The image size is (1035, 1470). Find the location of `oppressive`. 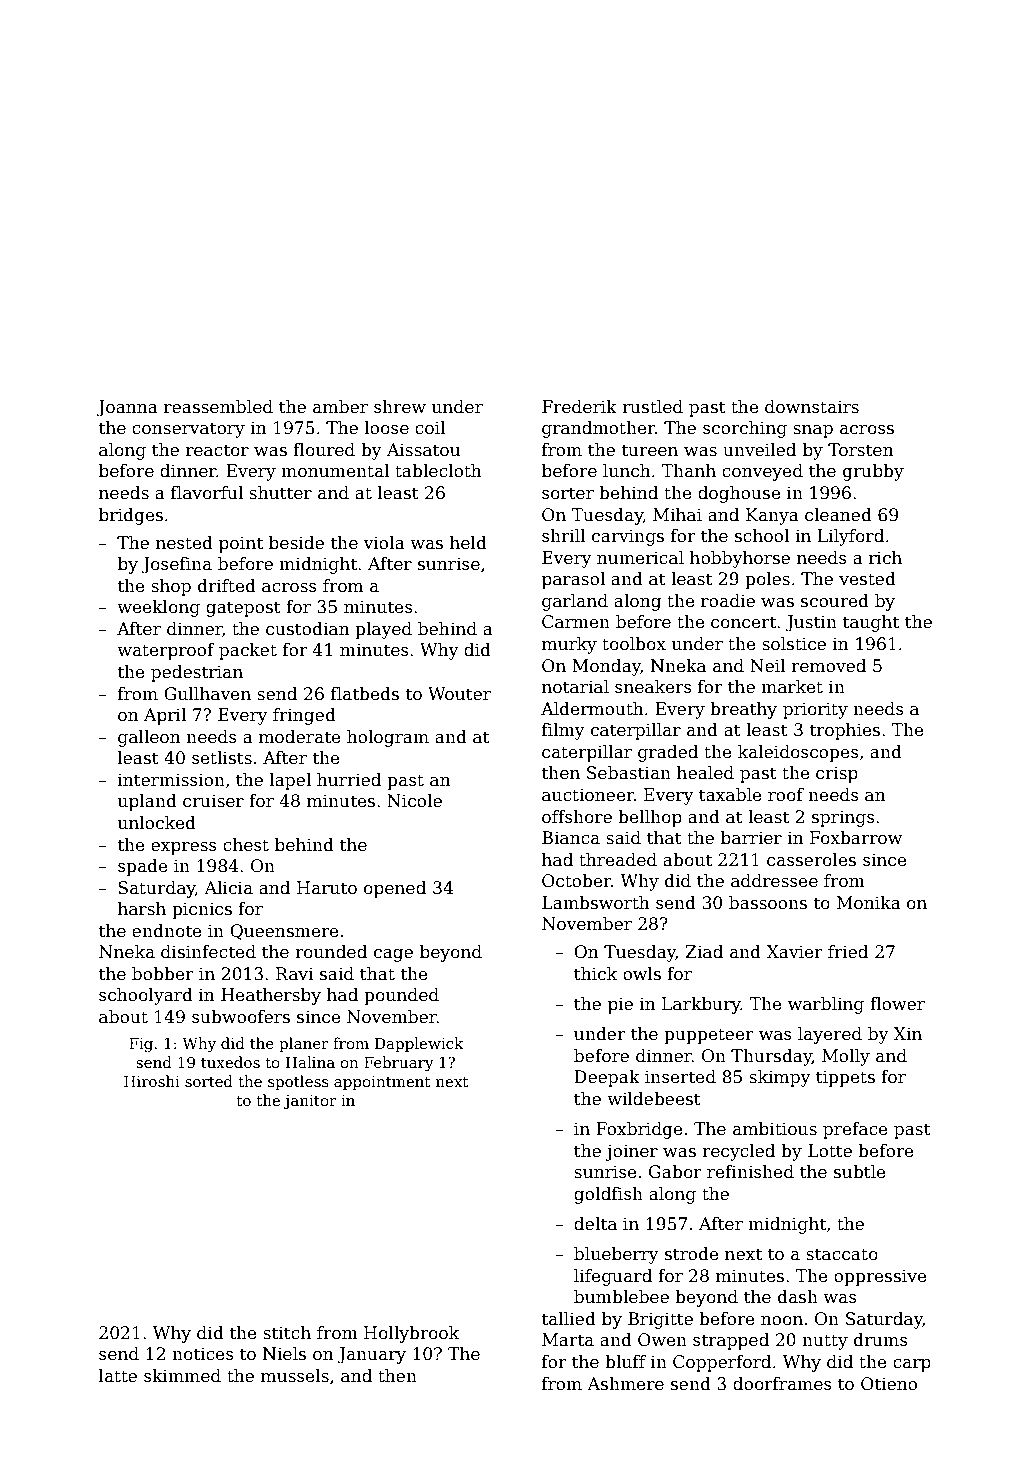

oppressive is located at coordinates (880, 1277).
